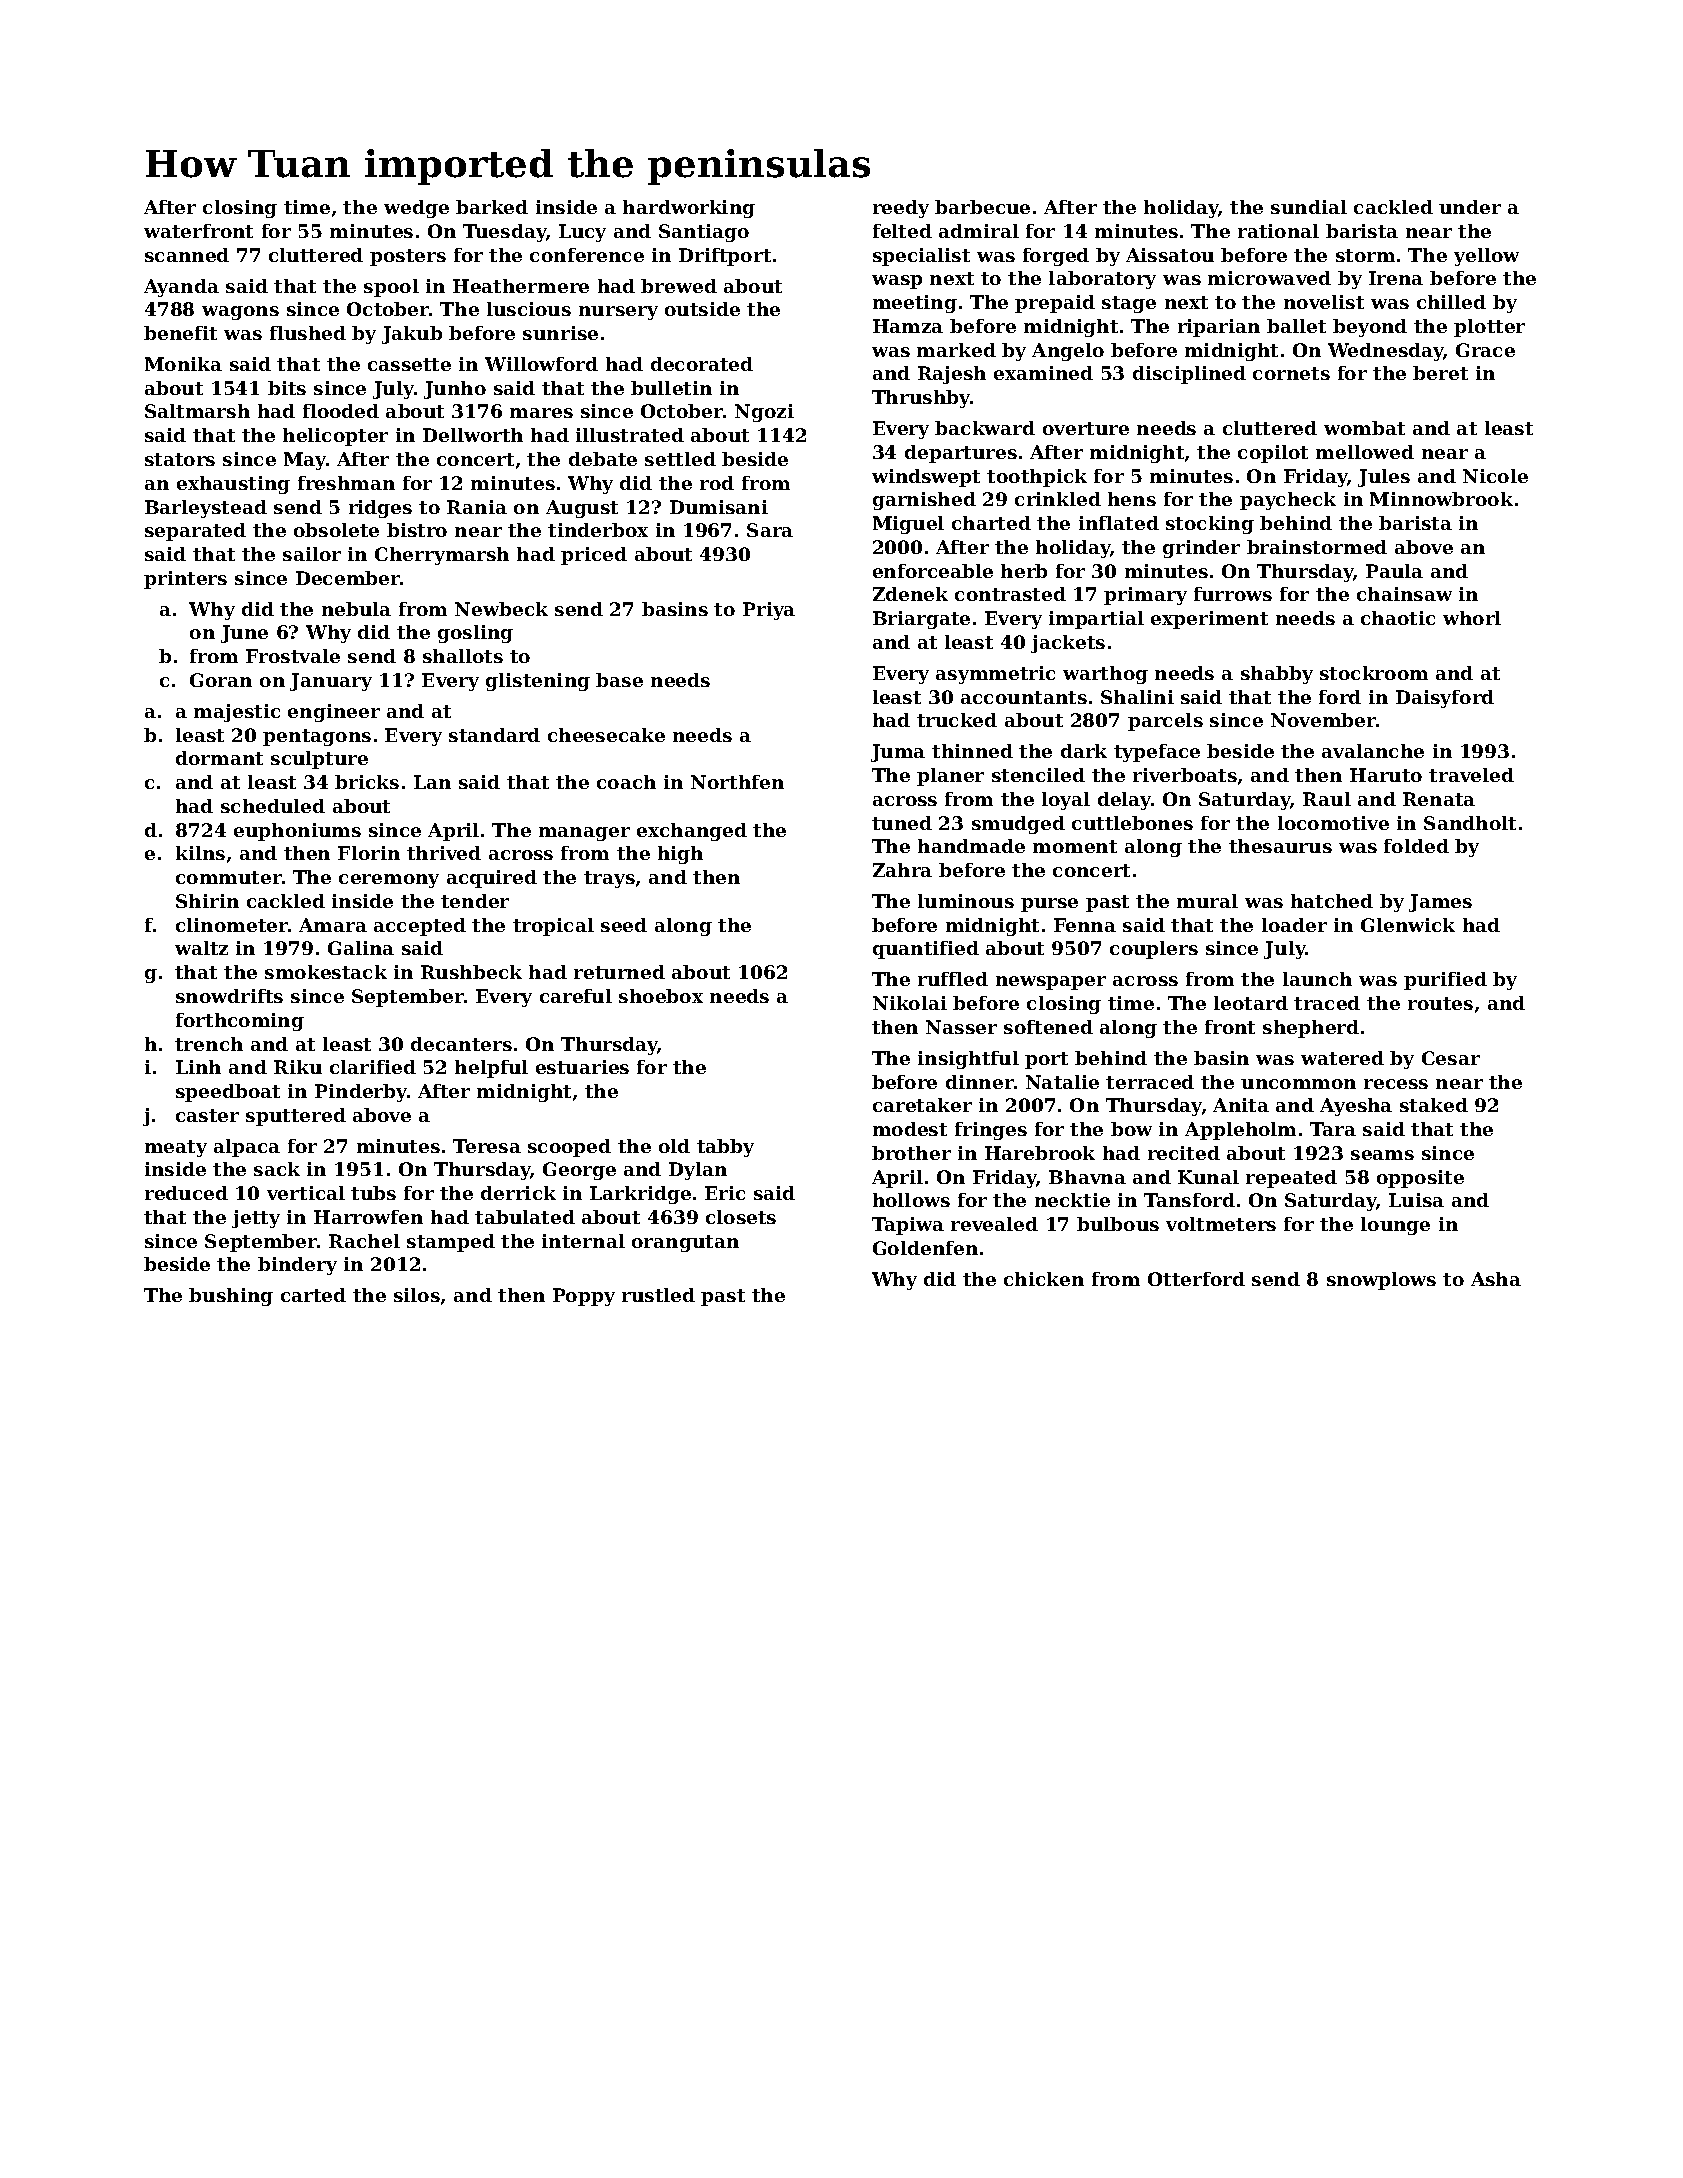 The image size is (1683, 2178). I want to click on Nicole, so click(1495, 476).
